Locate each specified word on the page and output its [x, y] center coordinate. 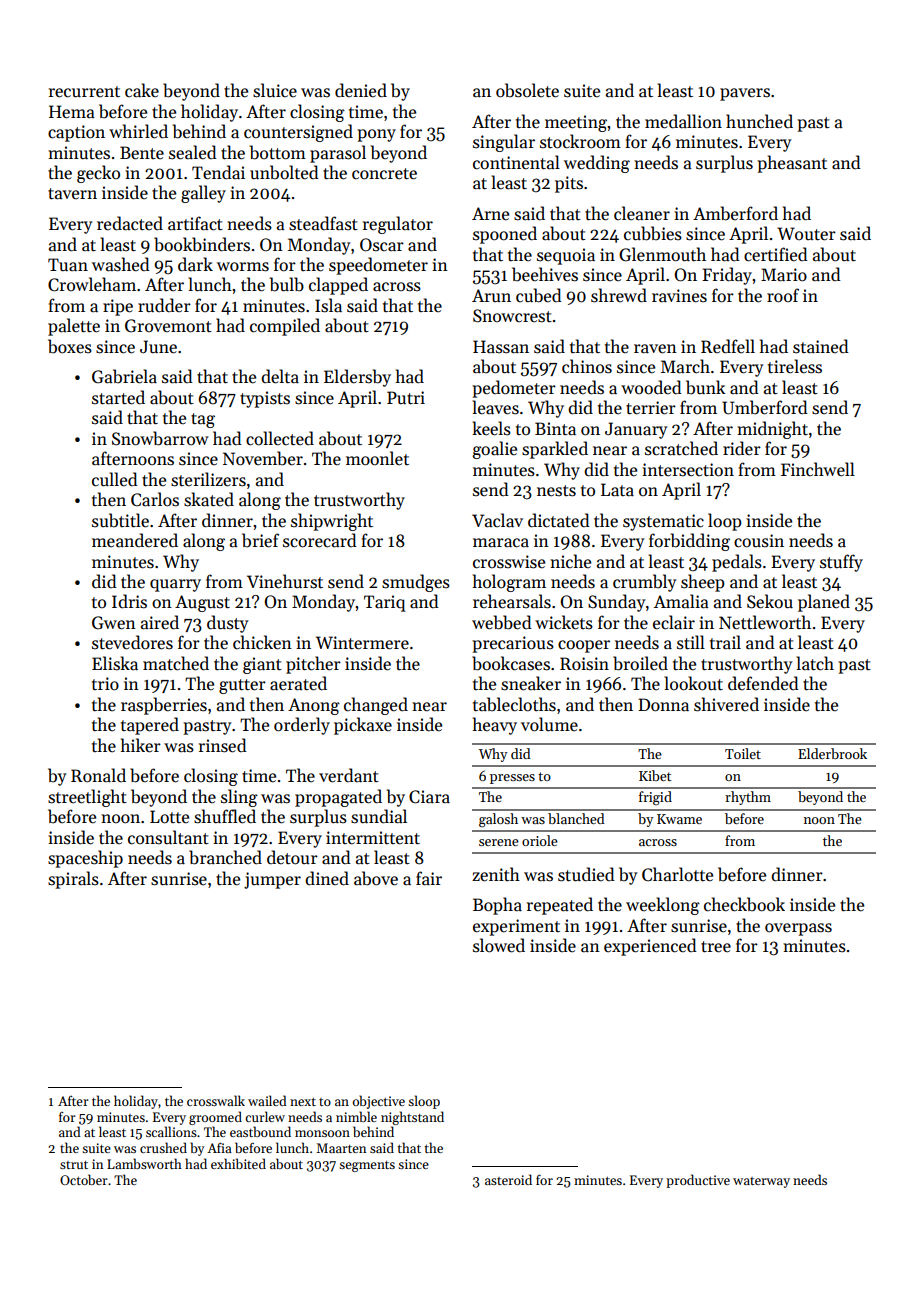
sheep [703, 583]
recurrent [84, 92]
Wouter [806, 234]
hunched [759, 121]
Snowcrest [512, 316]
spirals [73, 880]
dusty [228, 624]
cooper [584, 646]
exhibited [238, 1163]
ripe [118, 307]
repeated [560, 906]
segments [367, 1166]
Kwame [679, 819]
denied [361, 90]
